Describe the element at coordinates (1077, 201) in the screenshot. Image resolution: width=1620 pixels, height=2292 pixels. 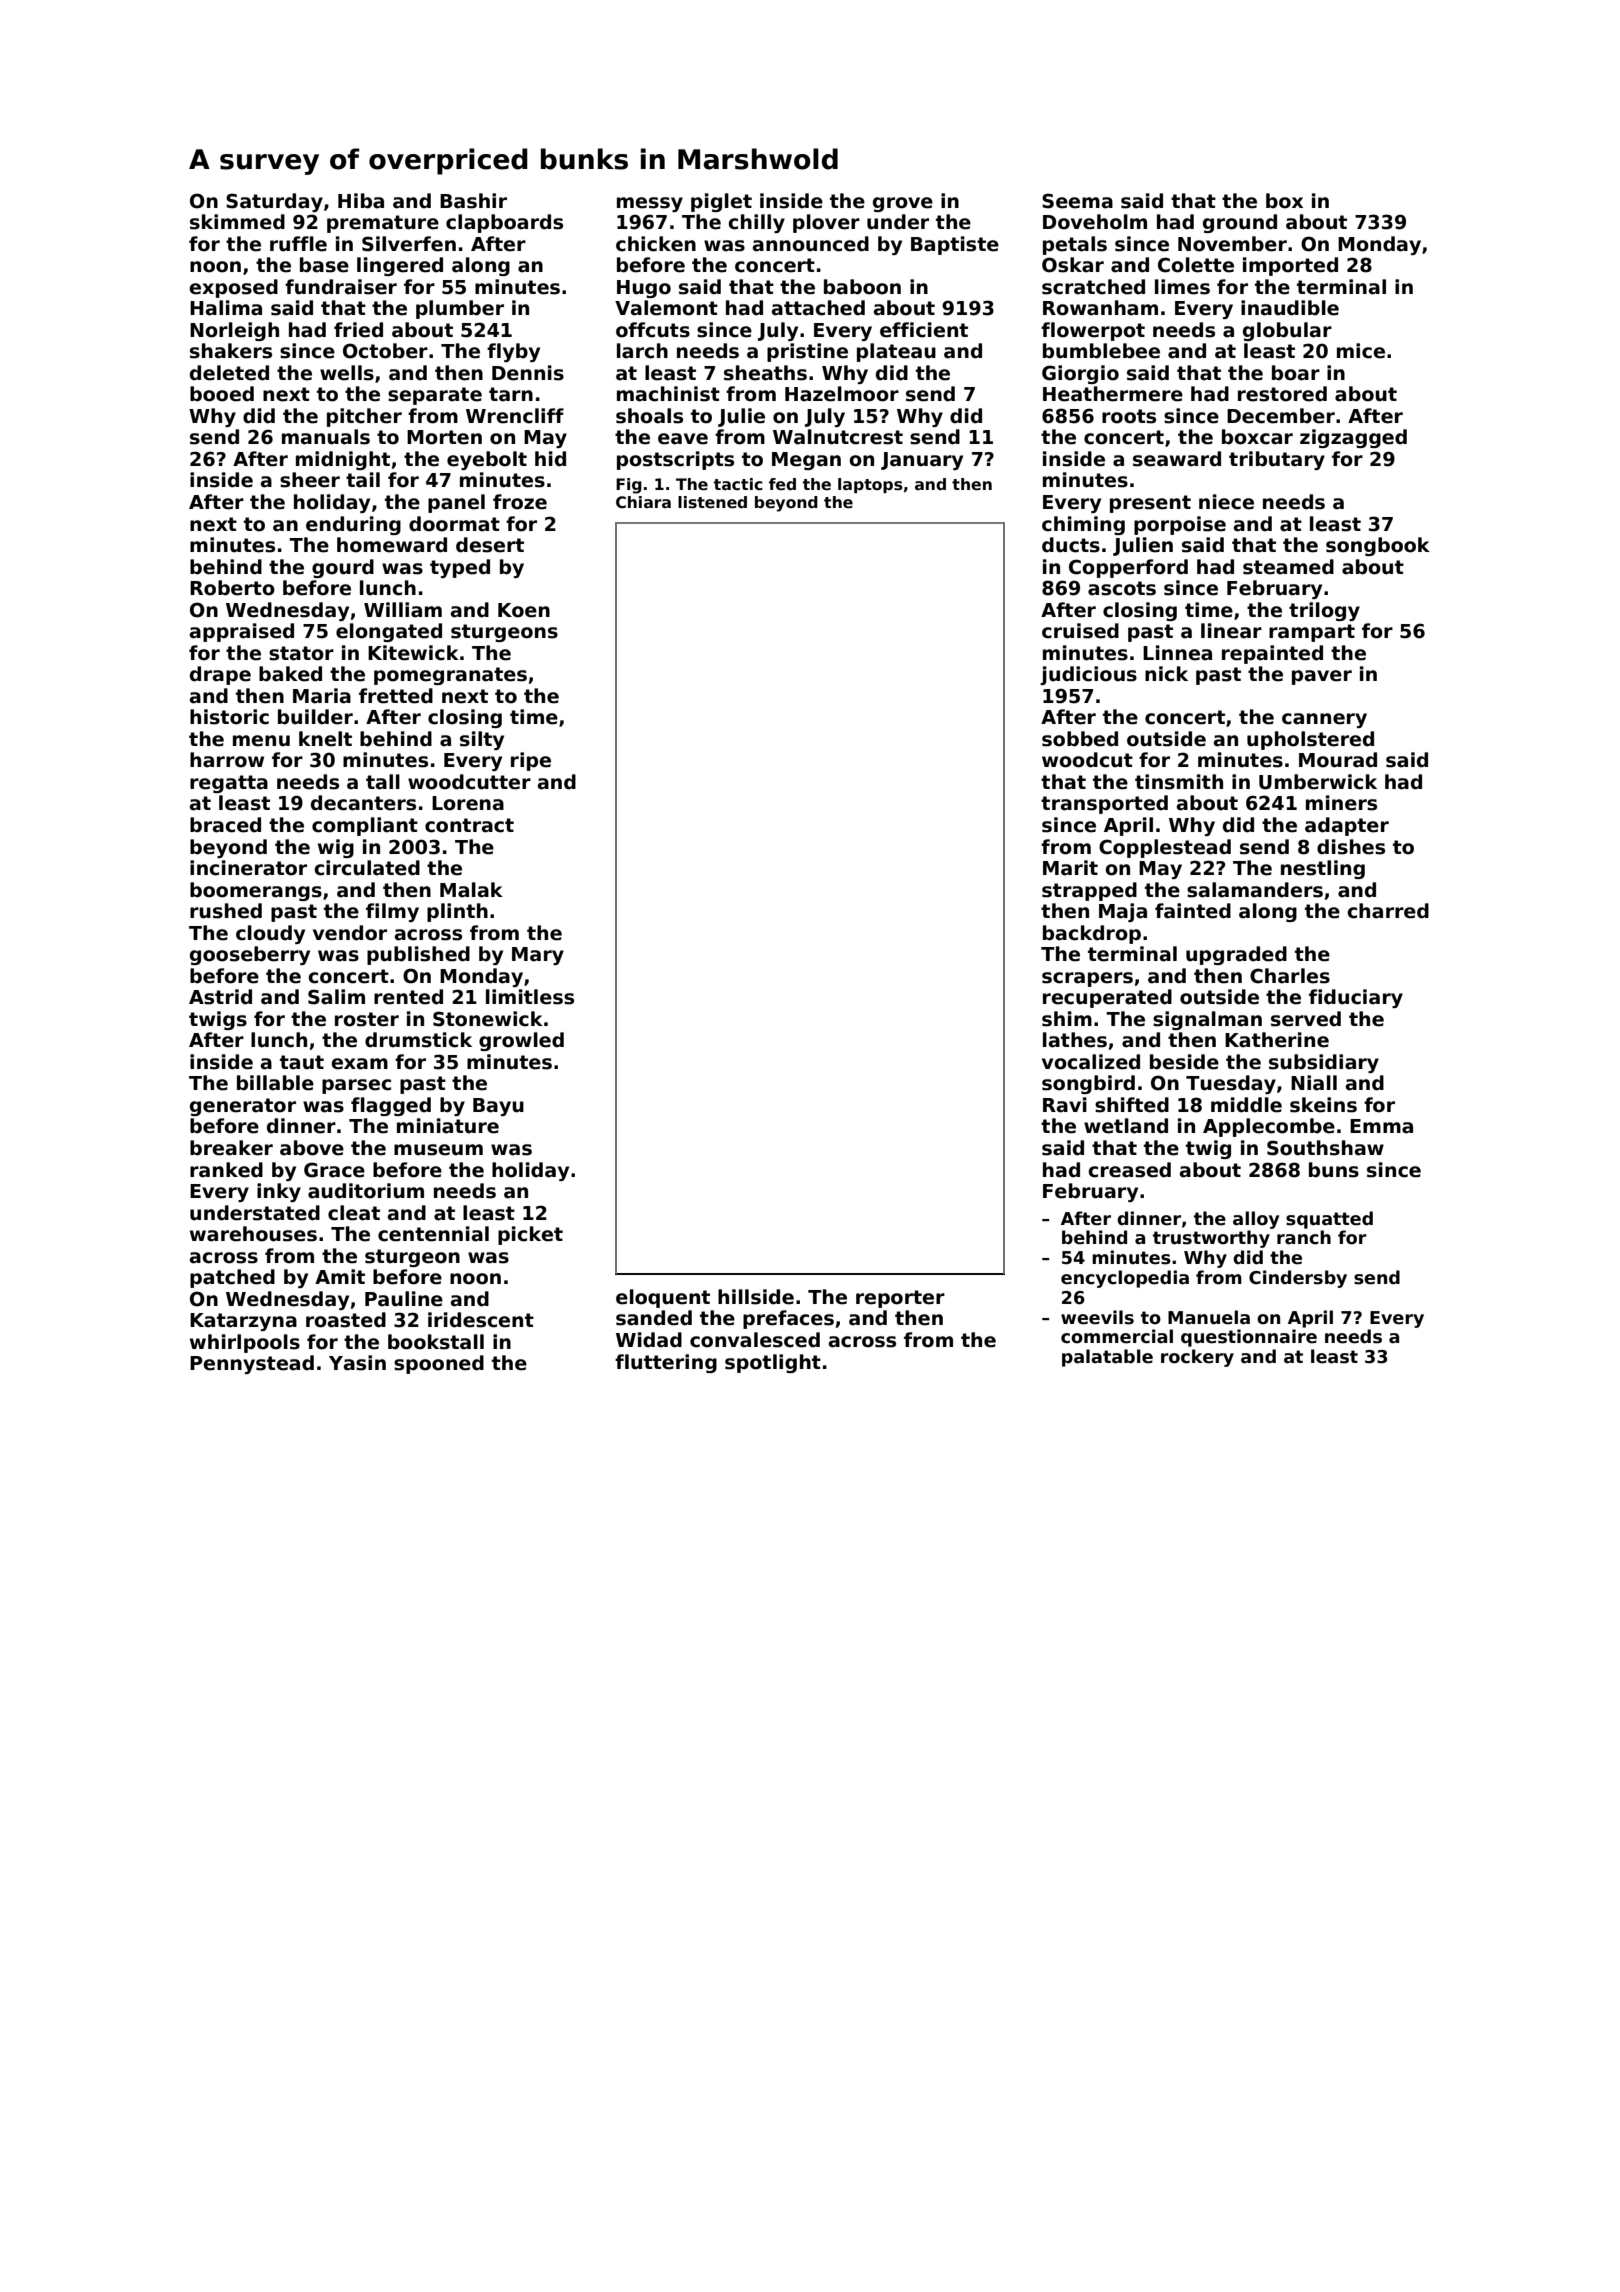
I see `Seema` at that location.
